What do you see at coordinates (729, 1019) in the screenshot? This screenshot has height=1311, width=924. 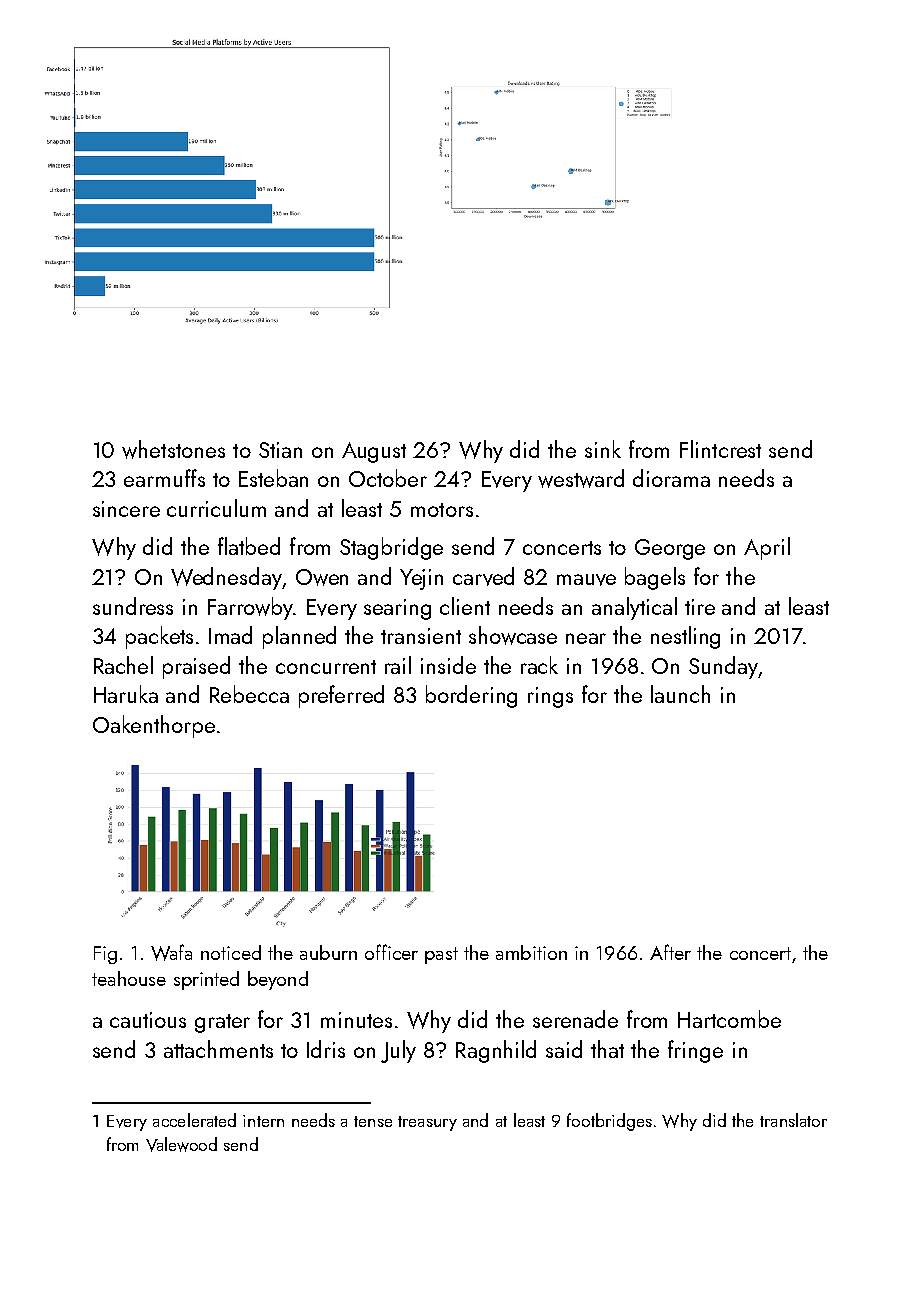 I see `Hartcombe` at bounding box center [729, 1019].
